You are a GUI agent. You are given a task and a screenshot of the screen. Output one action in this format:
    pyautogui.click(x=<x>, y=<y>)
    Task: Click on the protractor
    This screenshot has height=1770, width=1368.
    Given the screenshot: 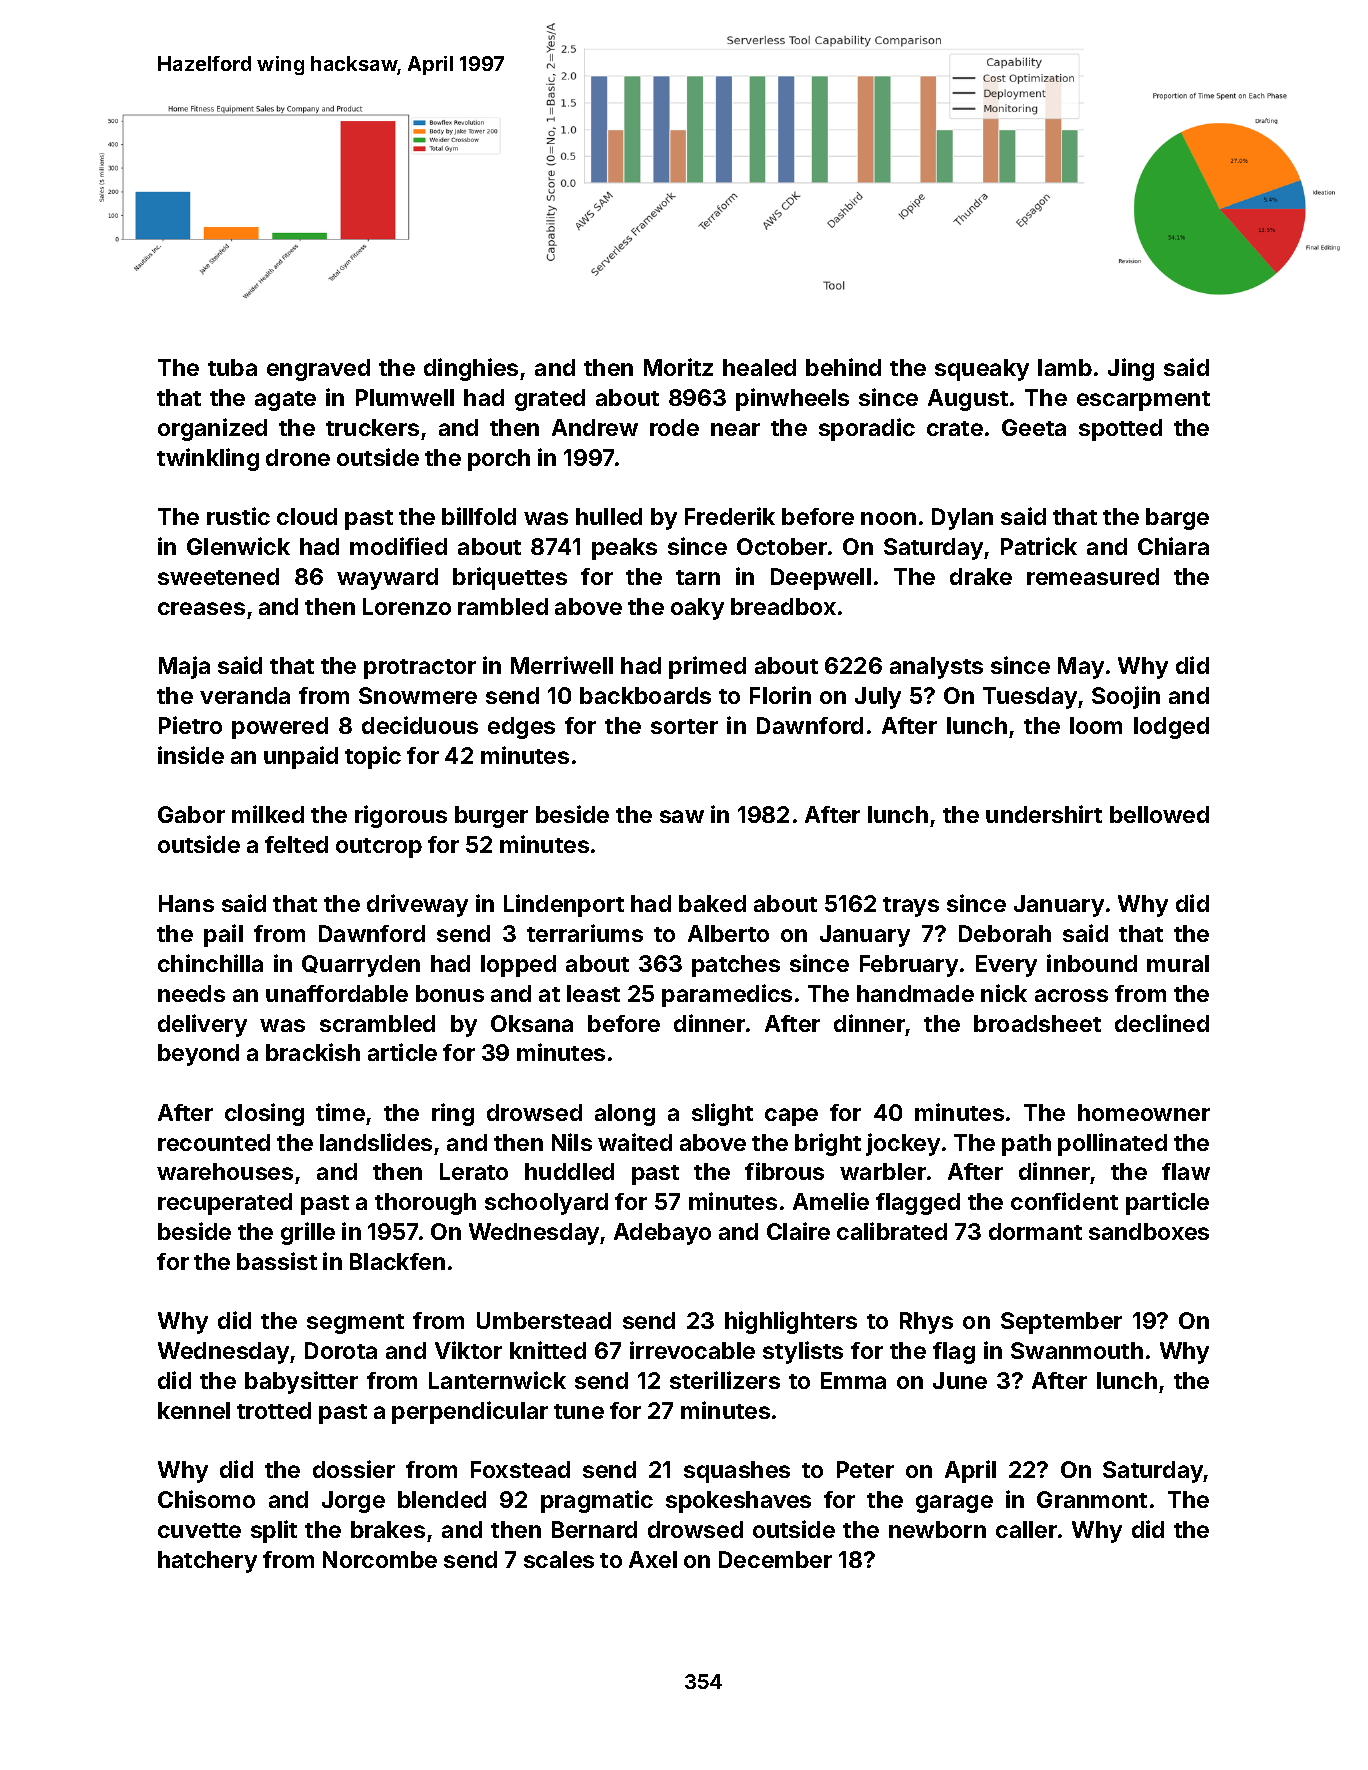 What is the action you would take?
    pyautogui.click(x=420, y=669)
